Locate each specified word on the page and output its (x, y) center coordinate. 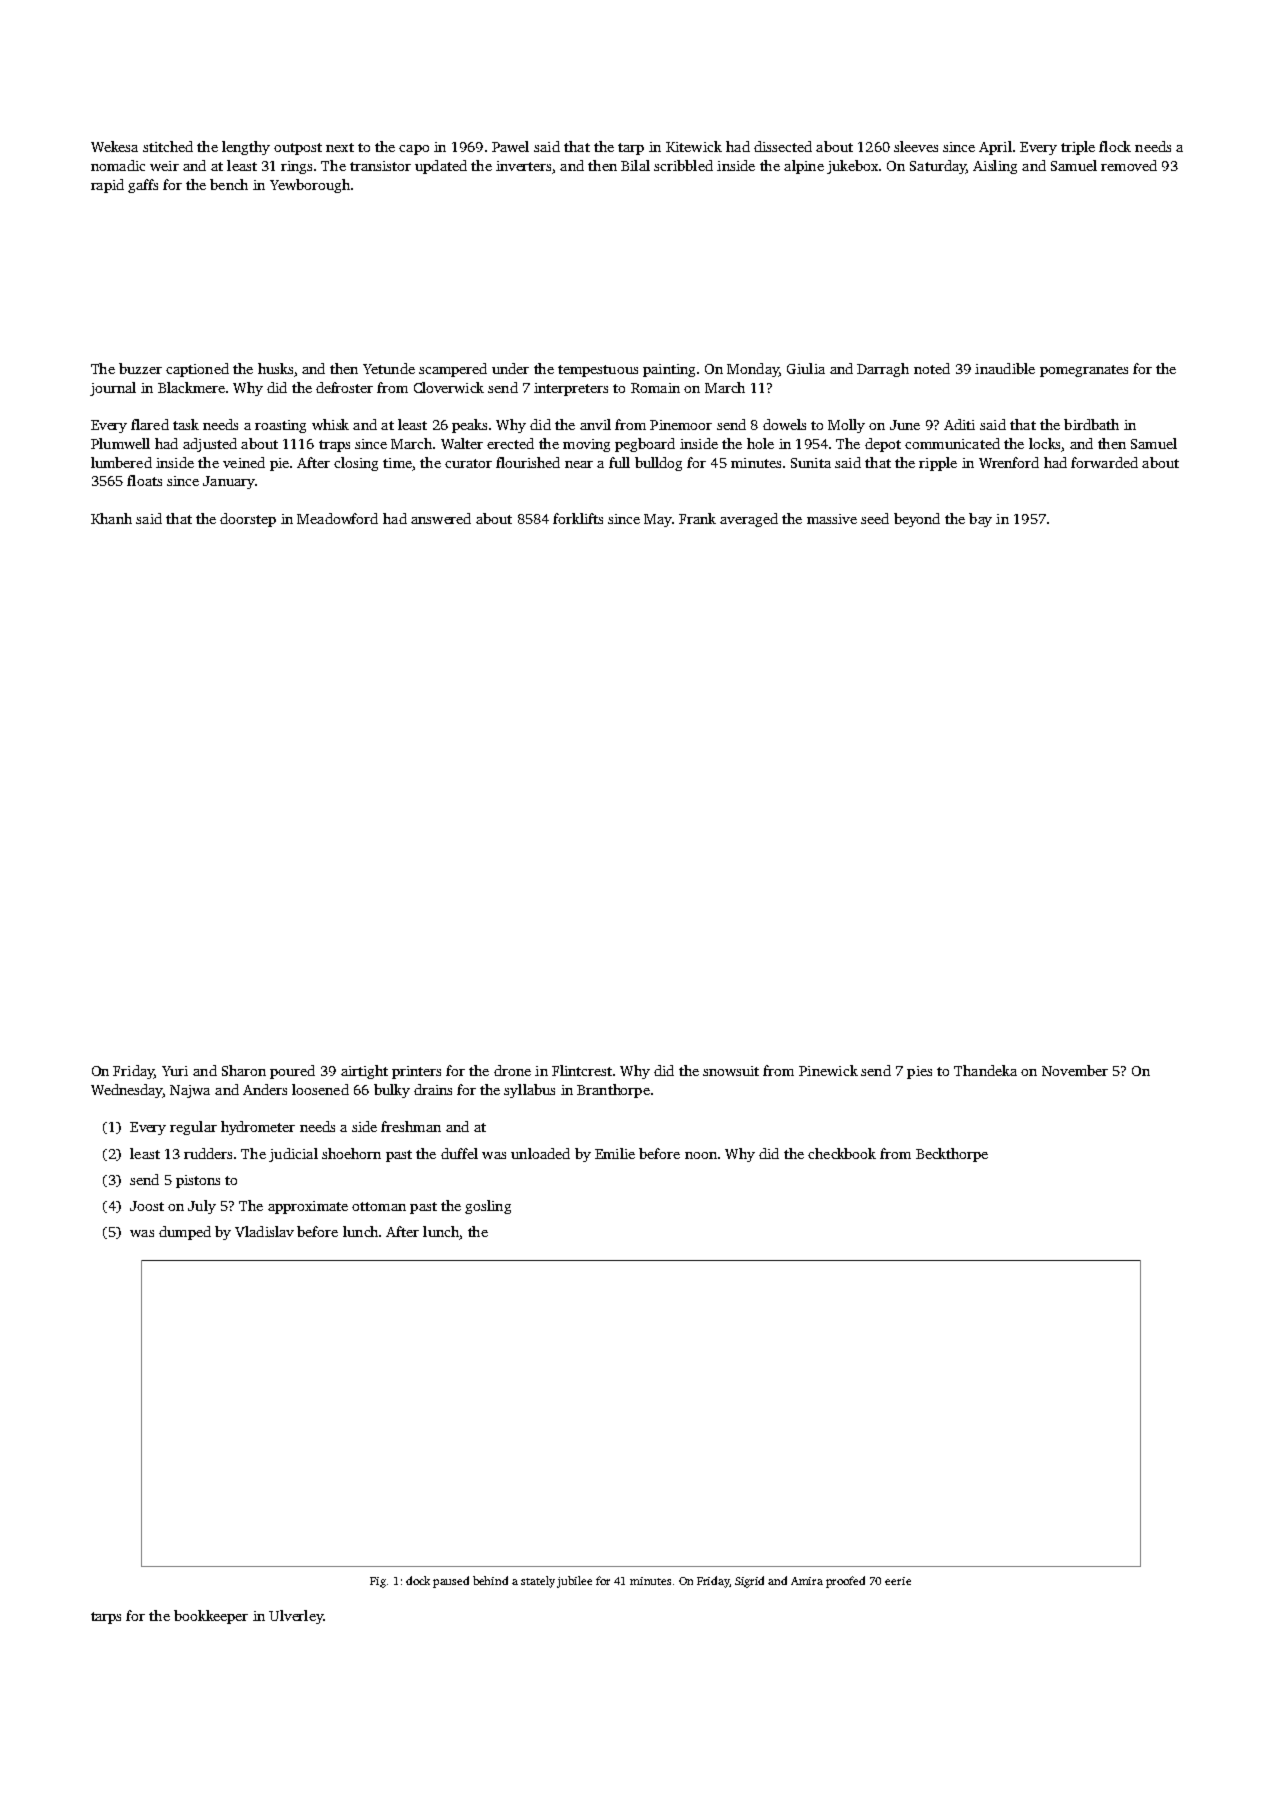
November (1075, 1070)
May (658, 520)
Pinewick (828, 1070)
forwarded (1104, 462)
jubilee (574, 1582)
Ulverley (296, 1617)
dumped (185, 1233)
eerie (898, 1581)
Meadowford (337, 518)
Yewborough (310, 186)
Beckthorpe (952, 1155)
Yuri (175, 1071)
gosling (488, 1207)
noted (932, 368)
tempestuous (598, 371)
